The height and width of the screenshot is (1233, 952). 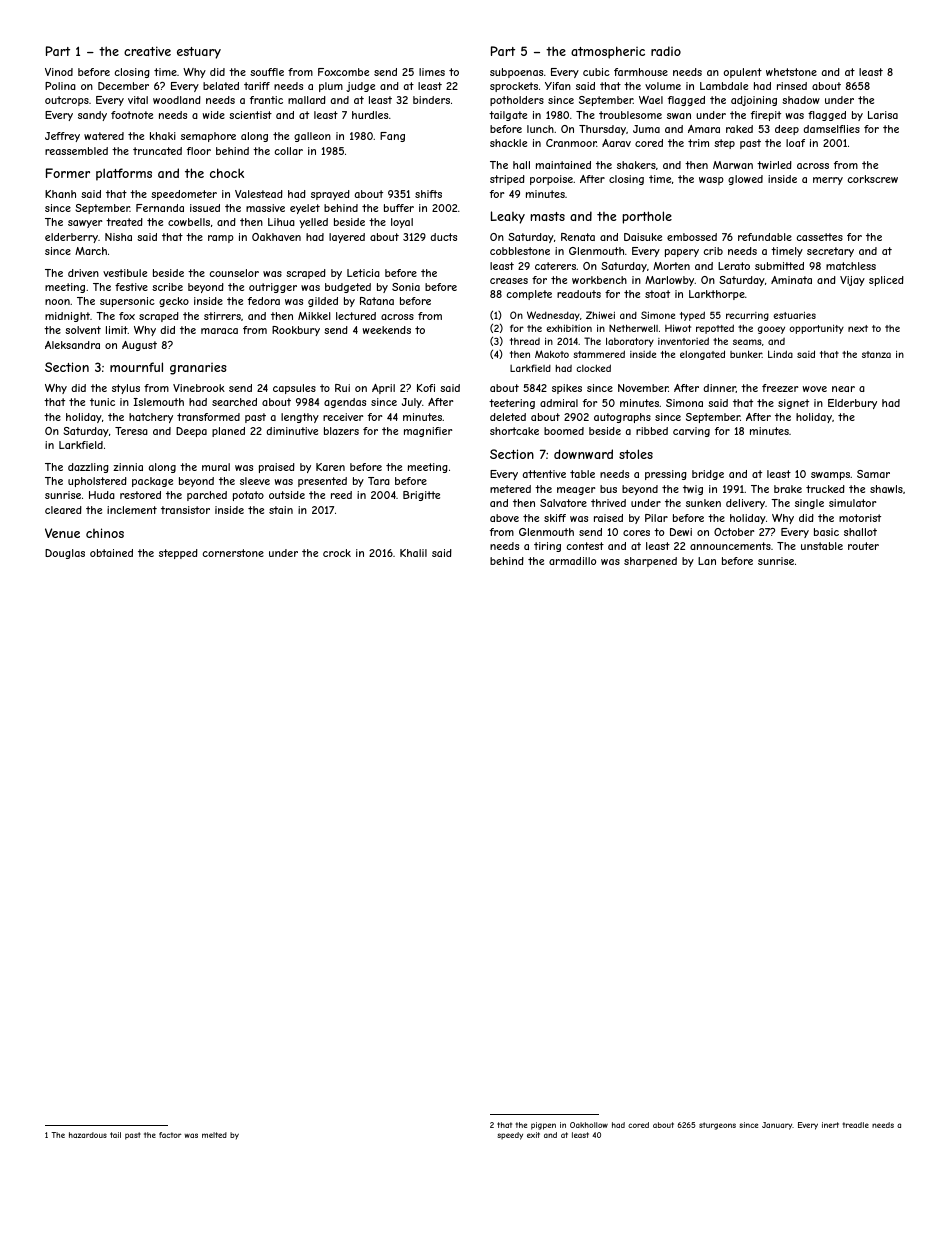 What do you see at coordinates (88, 1135) in the screenshot?
I see `hazardous` at bounding box center [88, 1135].
